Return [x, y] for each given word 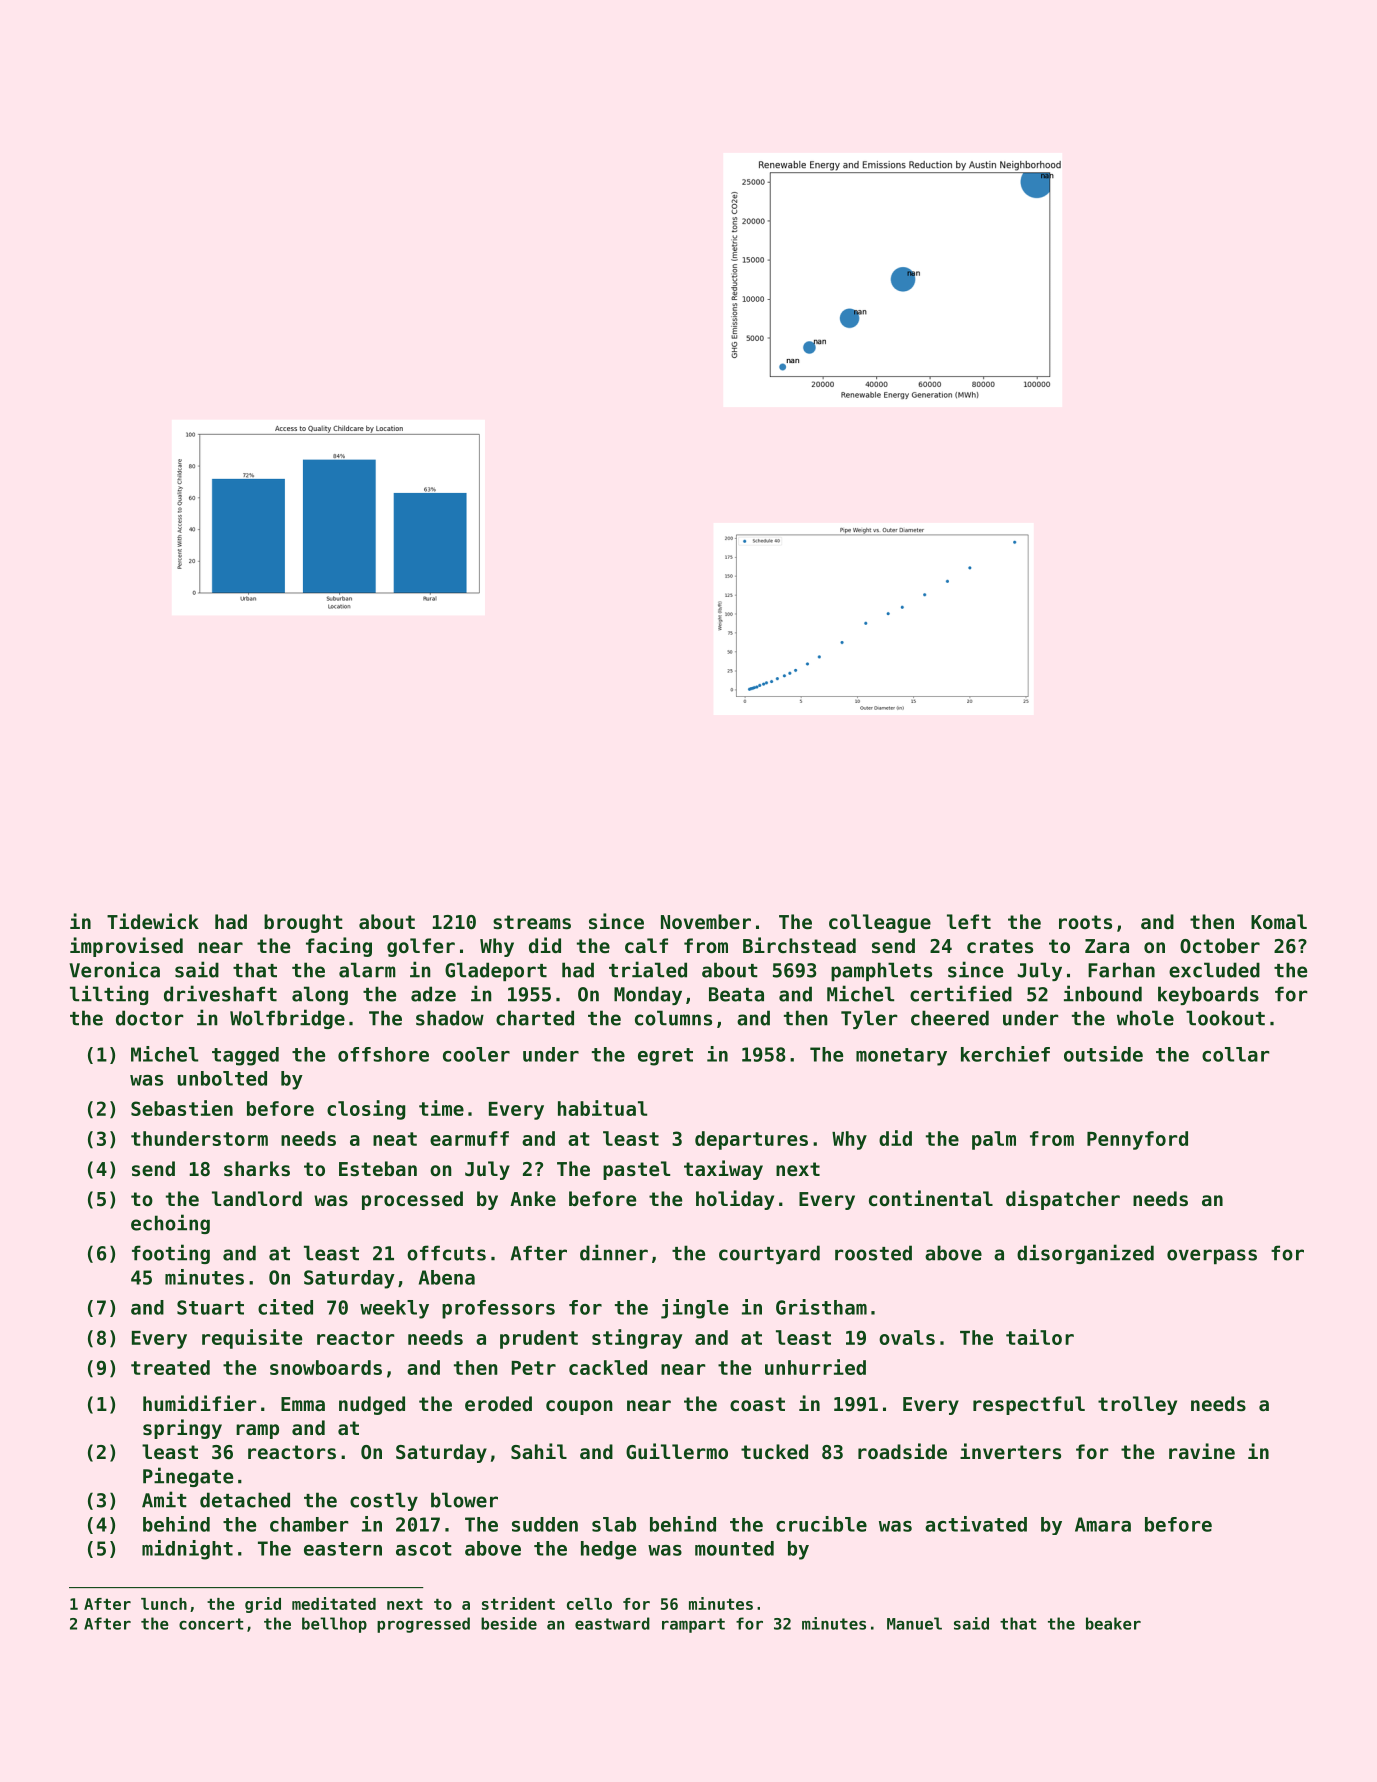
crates [1000, 946]
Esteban [378, 1168]
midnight [187, 1550]
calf [646, 945]
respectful [1029, 1405]
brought [303, 923]
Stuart [210, 1307]
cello [589, 1604]
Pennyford [1137, 1140]
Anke [533, 1198]
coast [757, 1404]
